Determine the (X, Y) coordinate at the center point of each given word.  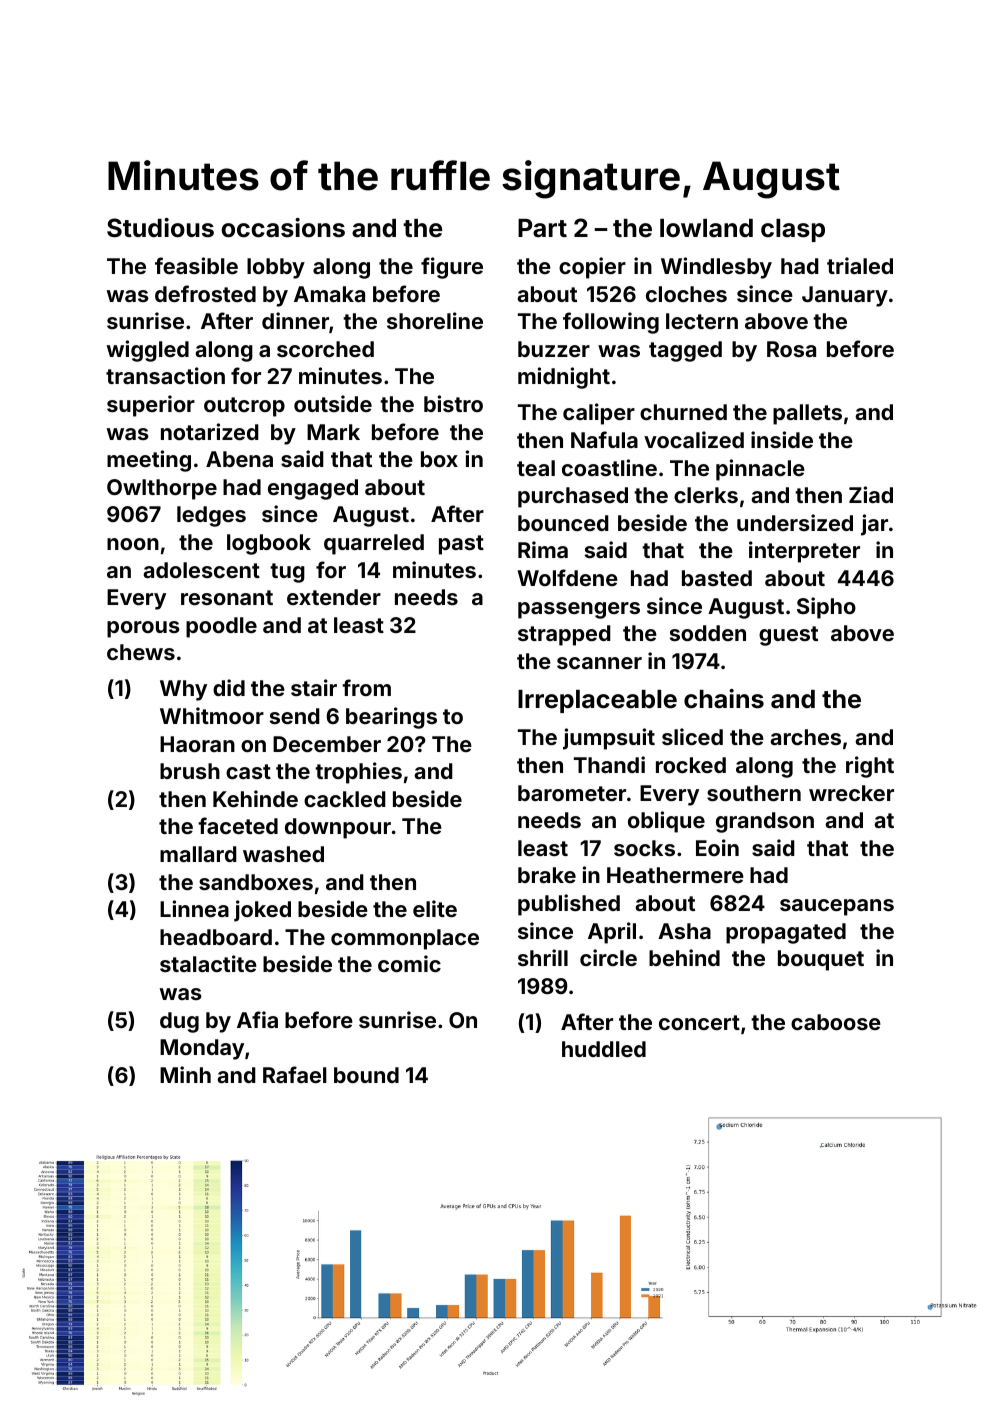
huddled (604, 1049)
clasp (793, 230)
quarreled (374, 544)
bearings (391, 718)
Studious (160, 228)
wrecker (851, 793)
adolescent (201, 570)
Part (542, 228)
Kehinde (255, 798)
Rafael (295, 1074)
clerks (706, 495)
